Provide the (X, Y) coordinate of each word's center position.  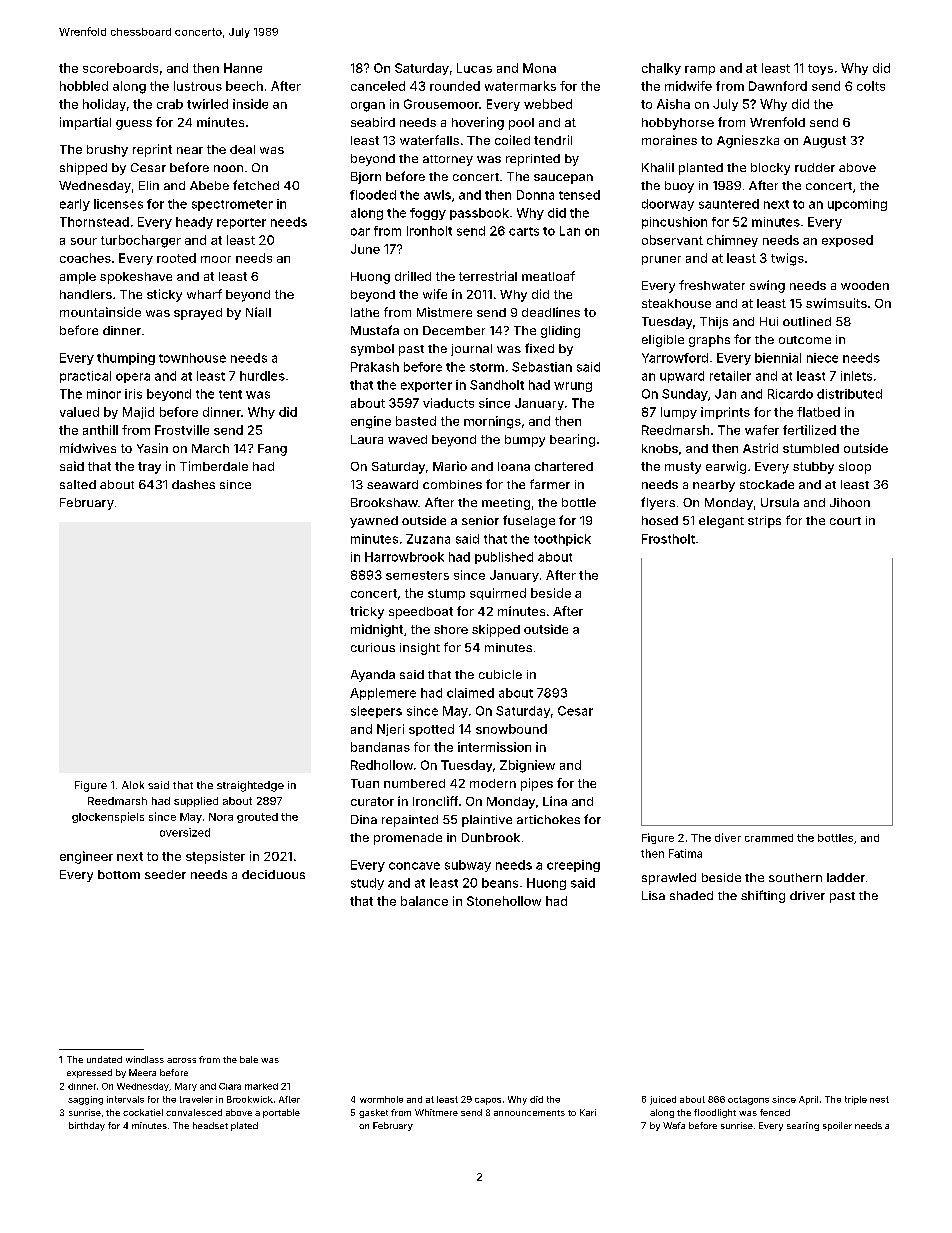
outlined (807, 321)
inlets (856, 376)
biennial (778, 358)
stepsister (215, 857)
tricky (367, 612)
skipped (496, 630)
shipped (83, 169)
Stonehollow (504, 901)
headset (210, 1125)
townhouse (192, 358)
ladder (846, 877)
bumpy (525, 441)
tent (230, 394)
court (845, 521)
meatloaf (548, 276)
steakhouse (676, 303)
